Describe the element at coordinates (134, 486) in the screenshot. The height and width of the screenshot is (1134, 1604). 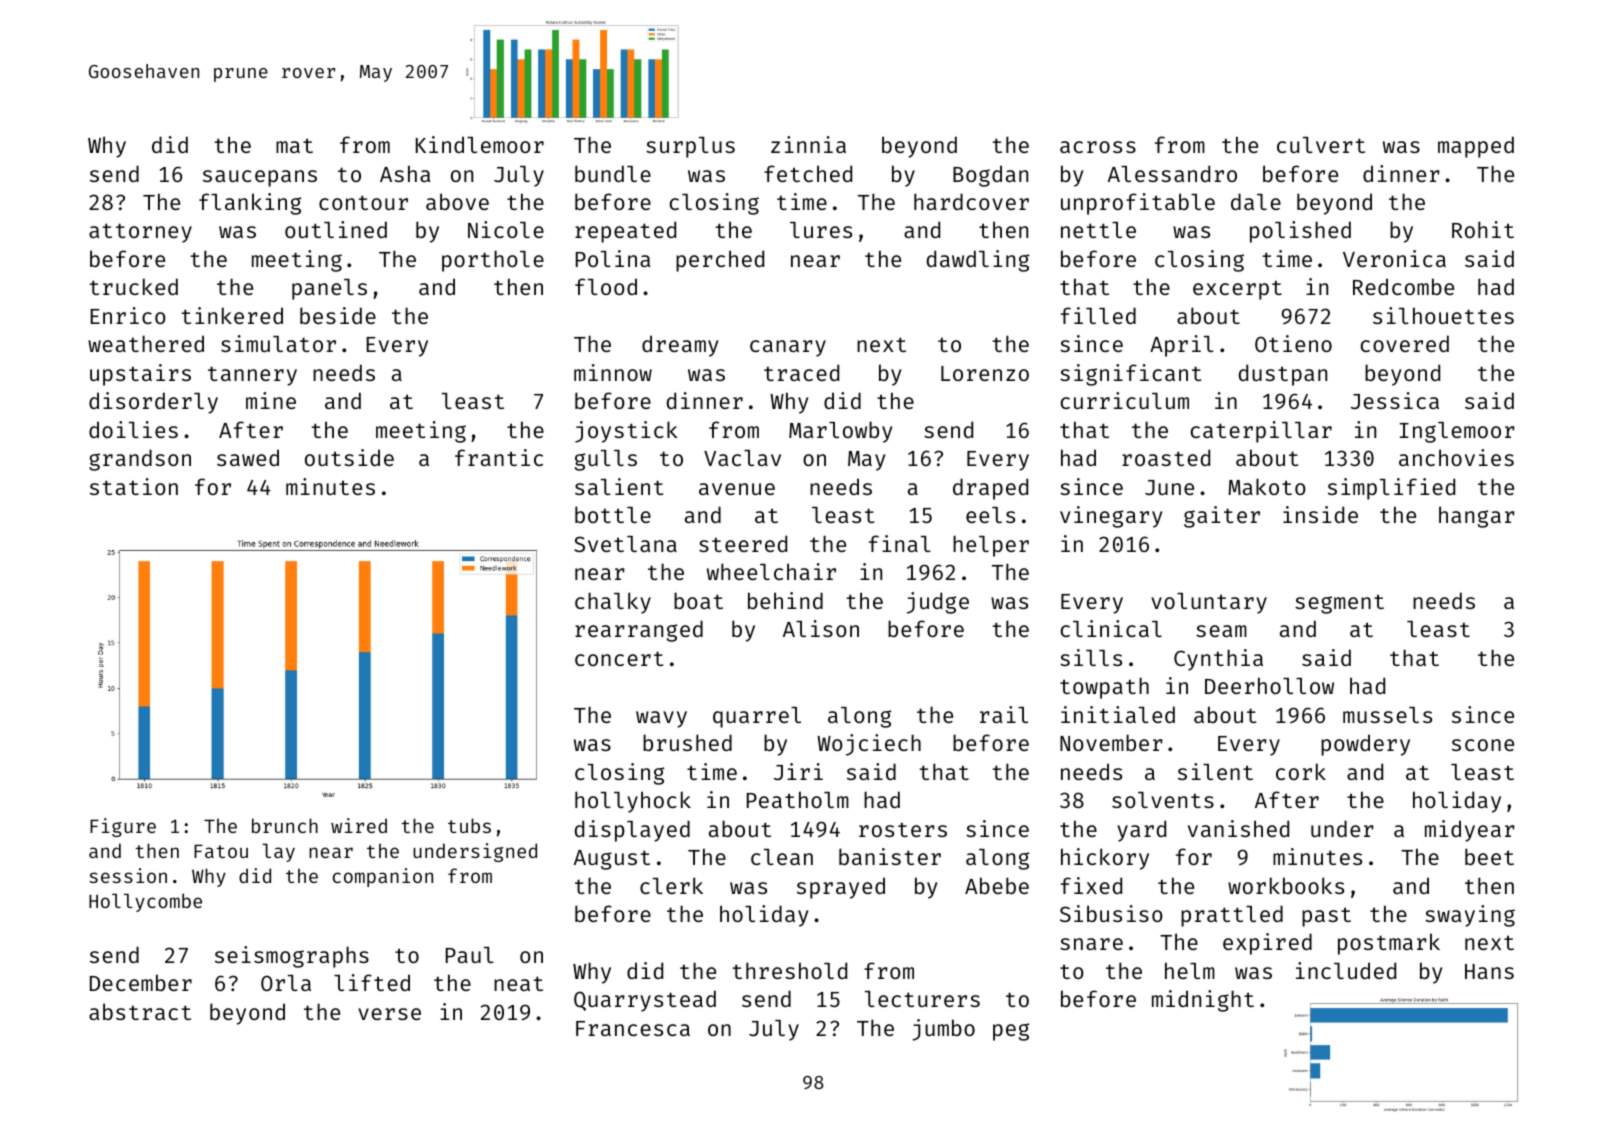
I see `station` at that location.
